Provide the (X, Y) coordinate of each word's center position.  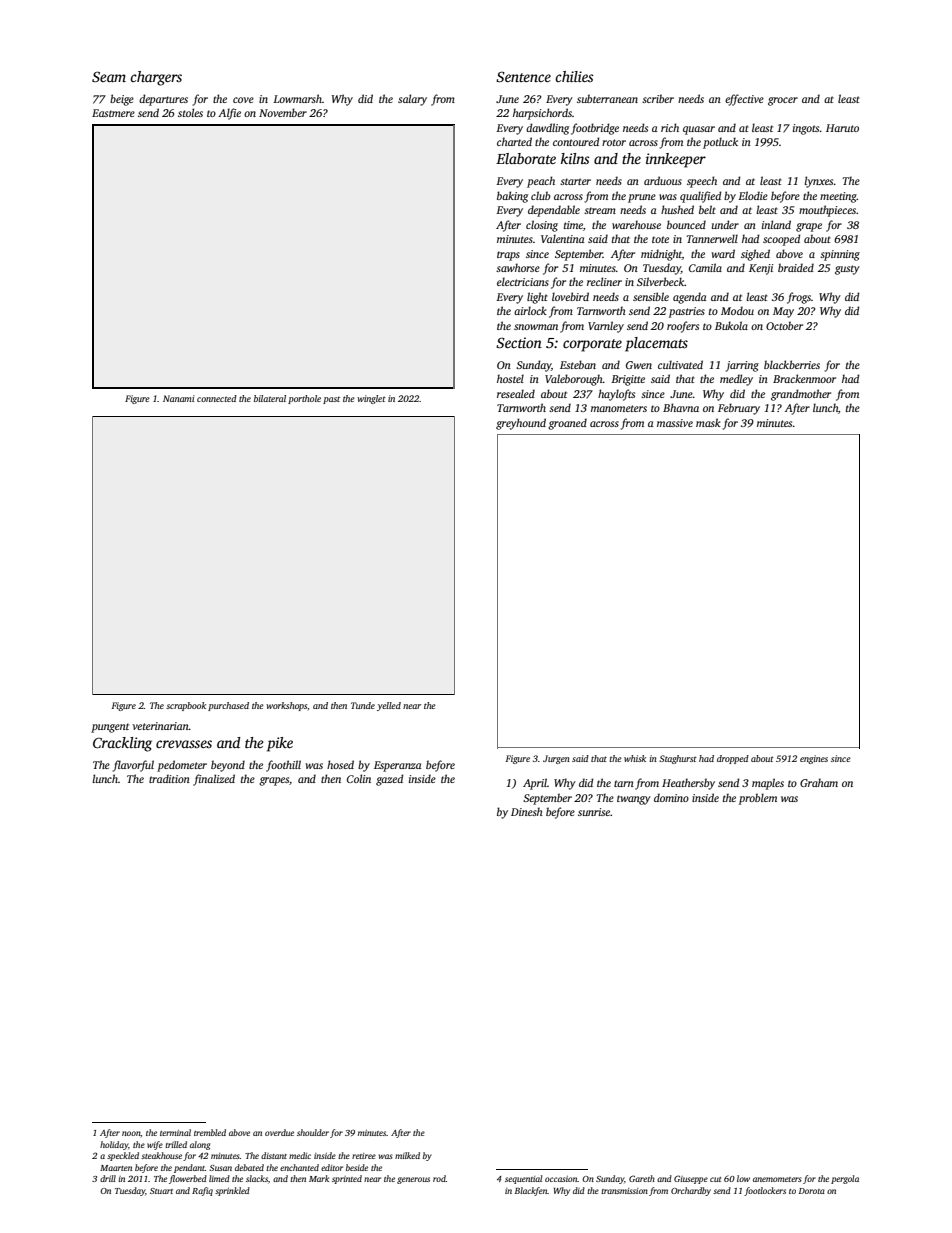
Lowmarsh (297, 98)
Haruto (842, 128)
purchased (228, 706)
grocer (783, 101)
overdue (279, 1132)
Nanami (179, 398)
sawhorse (518, 267)
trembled (210, 1132)
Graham (819, 782)
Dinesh (527, 811)
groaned (567, 424)
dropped (733, 759)
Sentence (523, 76)
